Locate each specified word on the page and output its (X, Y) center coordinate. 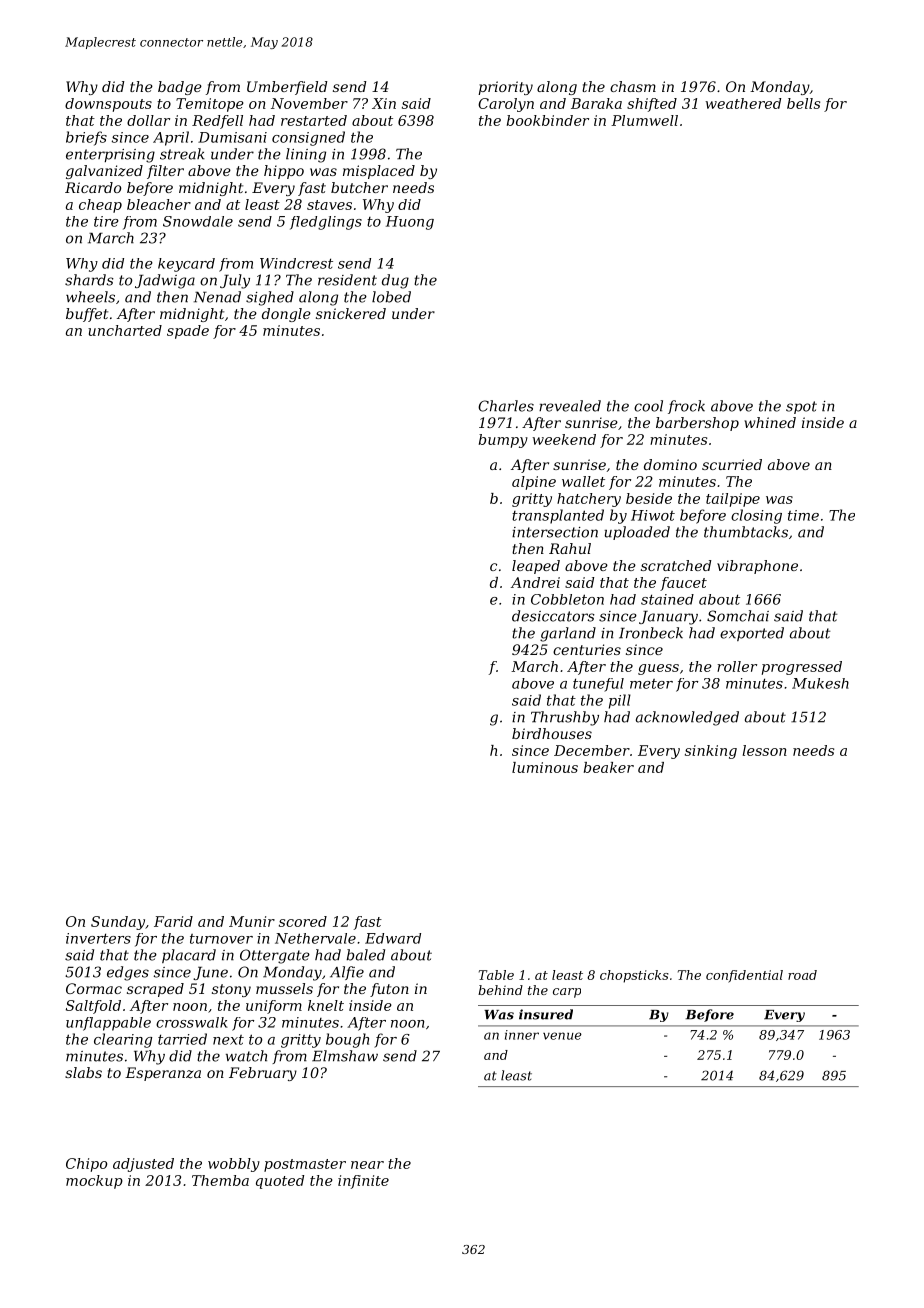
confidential (744, 976)
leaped (536, 567)
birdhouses (552, 733)
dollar (148, 120)
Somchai (738, 616)
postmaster (305, 1165)
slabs (83, 1072)
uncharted (125, 330)
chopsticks (634, 976)
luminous (545, 767)
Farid (173, 921)
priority (505, 88)
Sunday (118, 923)
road (802, 975)
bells (803, 103)
